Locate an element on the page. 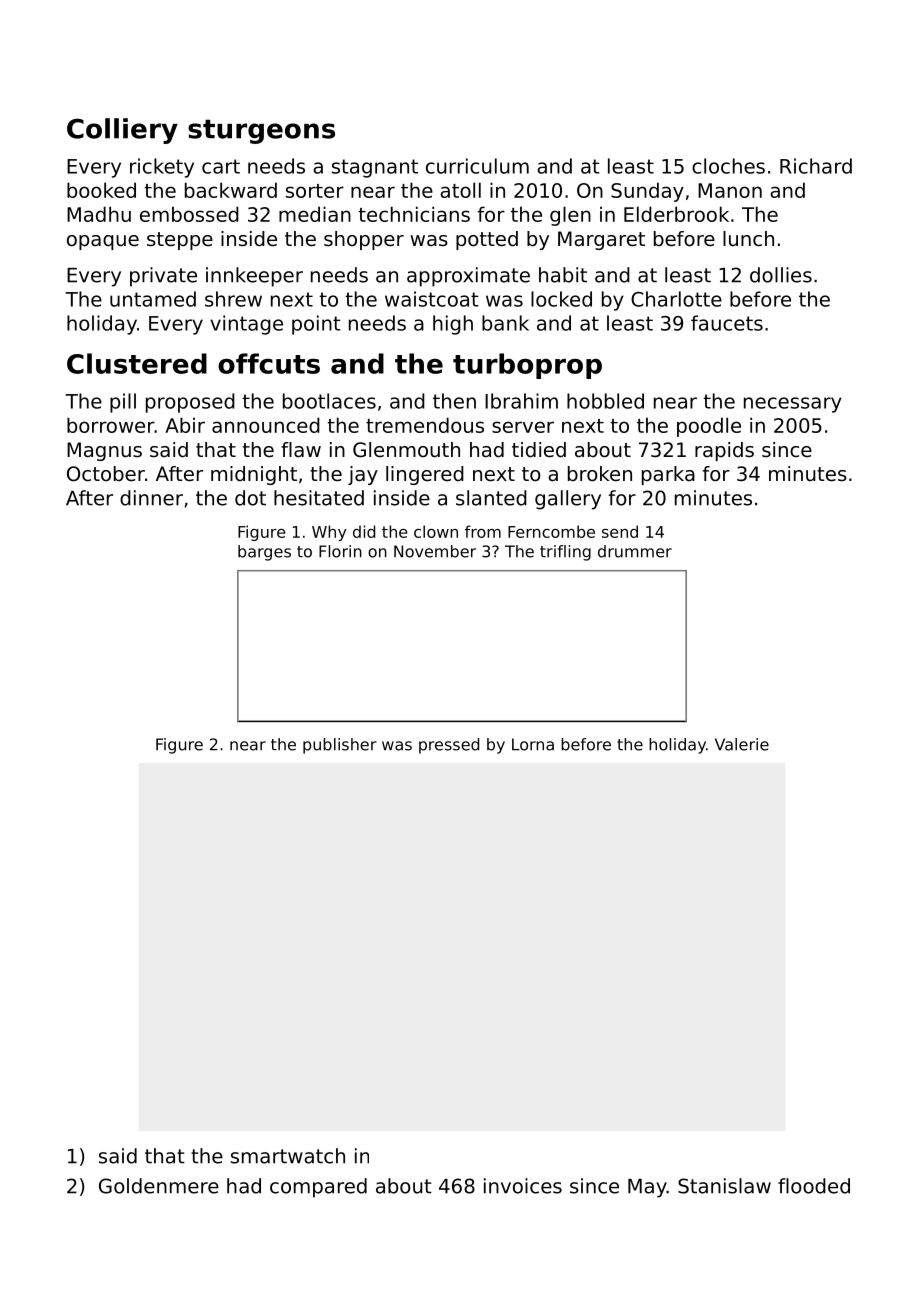  potted is located at coordinates (487, 240).
